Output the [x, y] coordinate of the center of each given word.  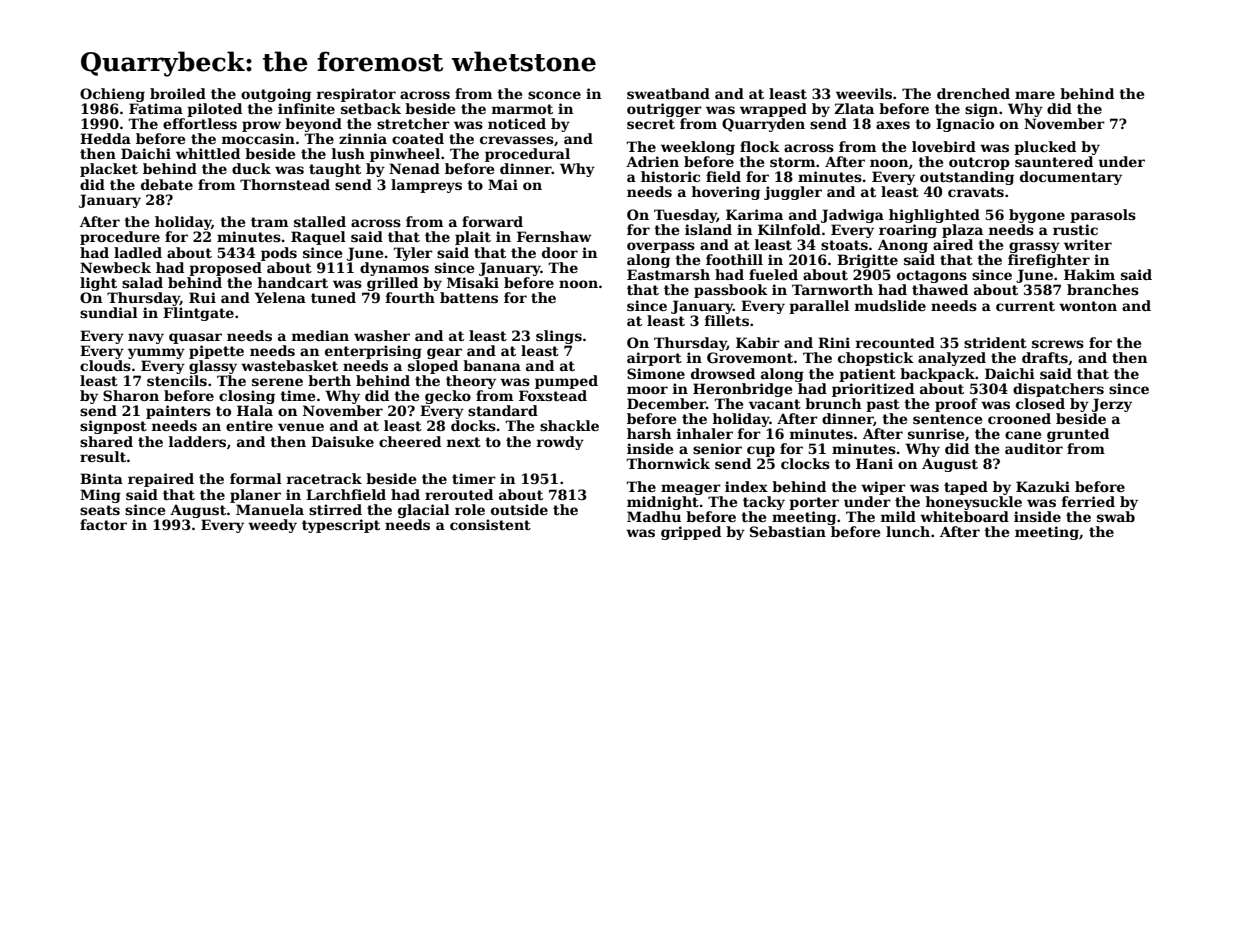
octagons [932, 276]
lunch [908, 531]
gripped [691, 533]
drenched [973, 93]
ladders [197, 441]
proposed [225, 269]
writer [1088, 244]
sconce [554, 95]
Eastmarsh [668, 274]
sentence [947, 419]
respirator [356, 95]
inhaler [705, 433]
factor [103, 524]
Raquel [318, 238]
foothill [734, 259]
